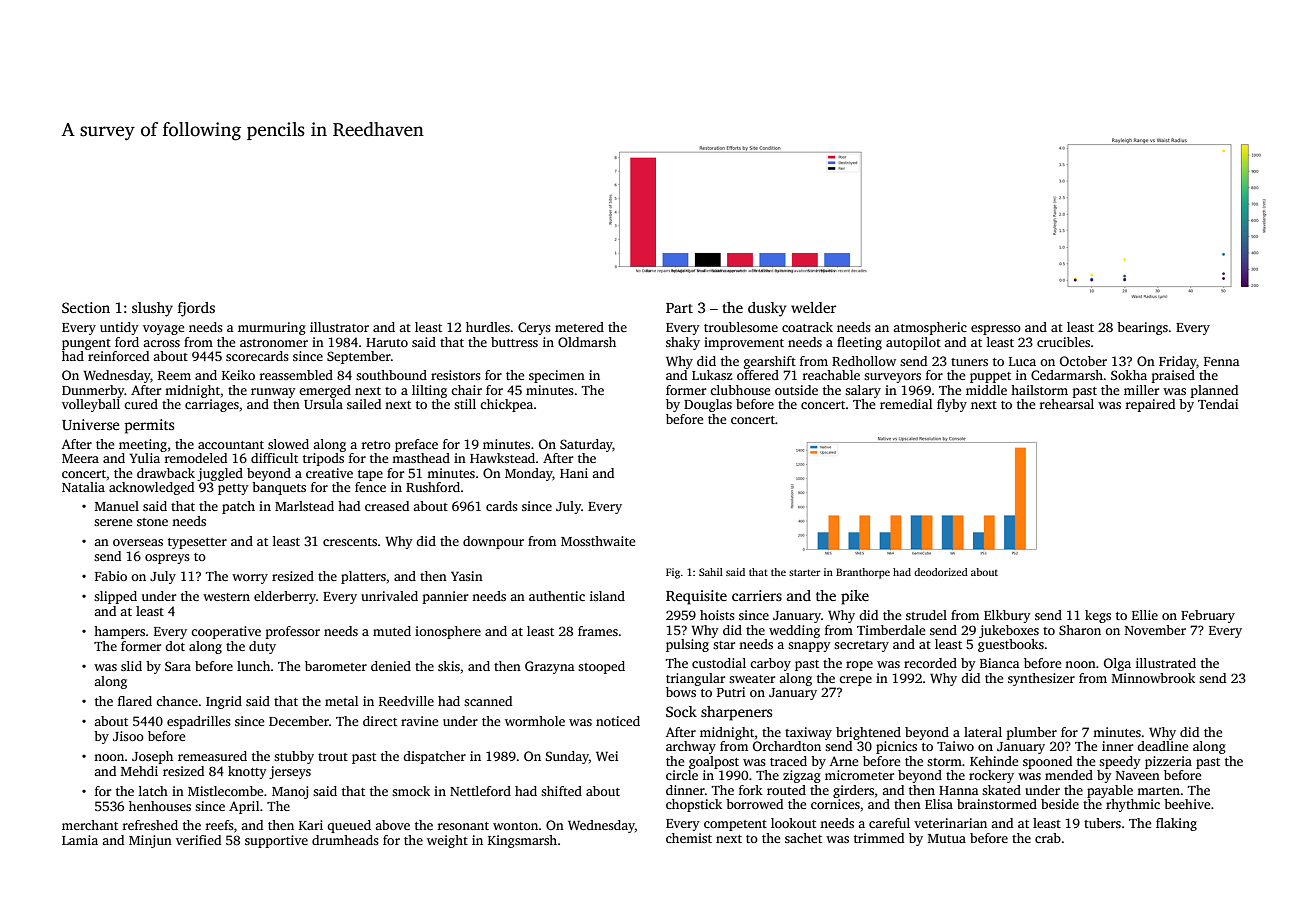  What do you see at coordinates (273, 393) in the page?
I see `runway` at bounding box center [273, 393].
